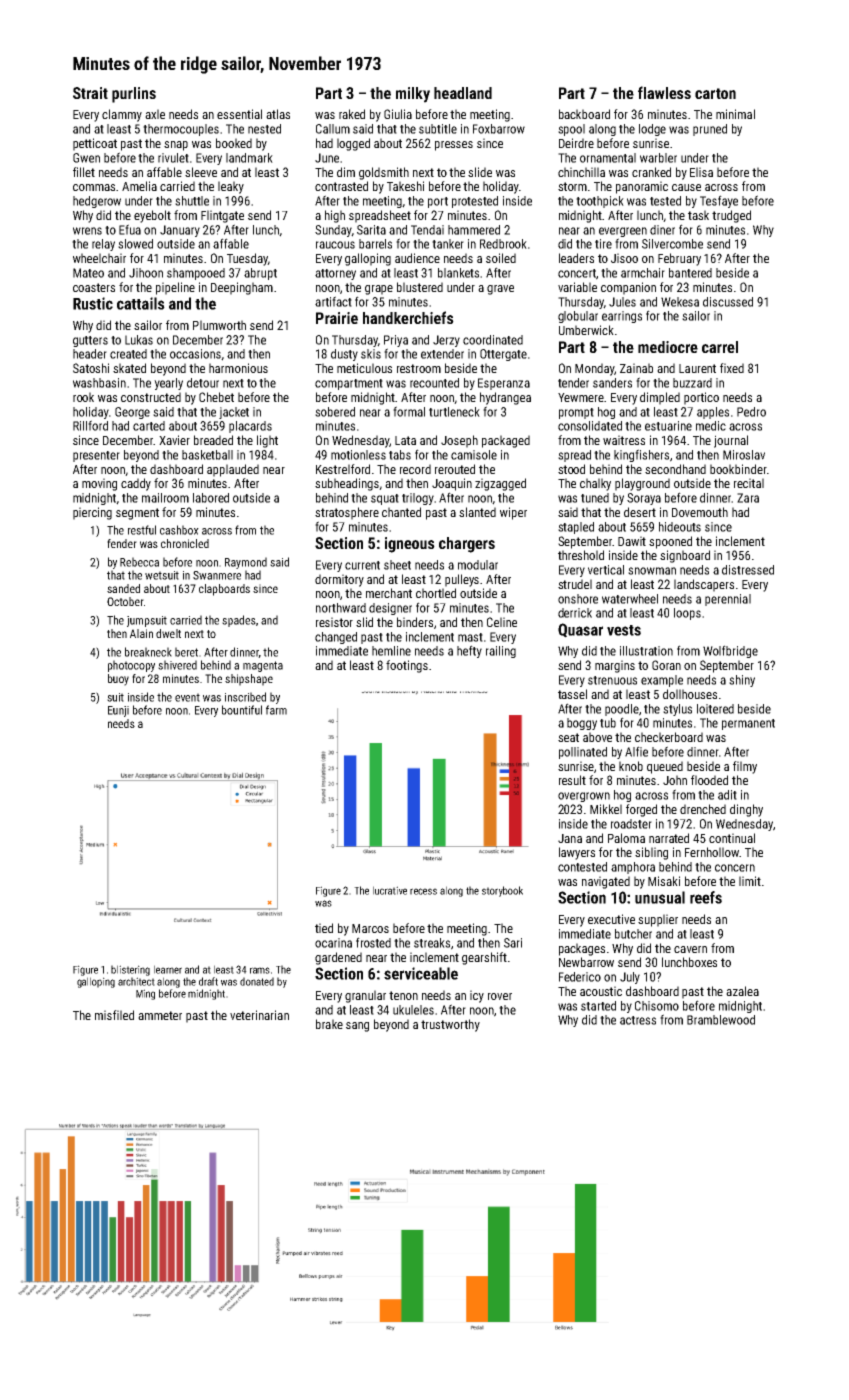 The height and width of the document is (1400, 849). Describe the element at coordinates (168, 969) in the document. I see `learner` at that location.
